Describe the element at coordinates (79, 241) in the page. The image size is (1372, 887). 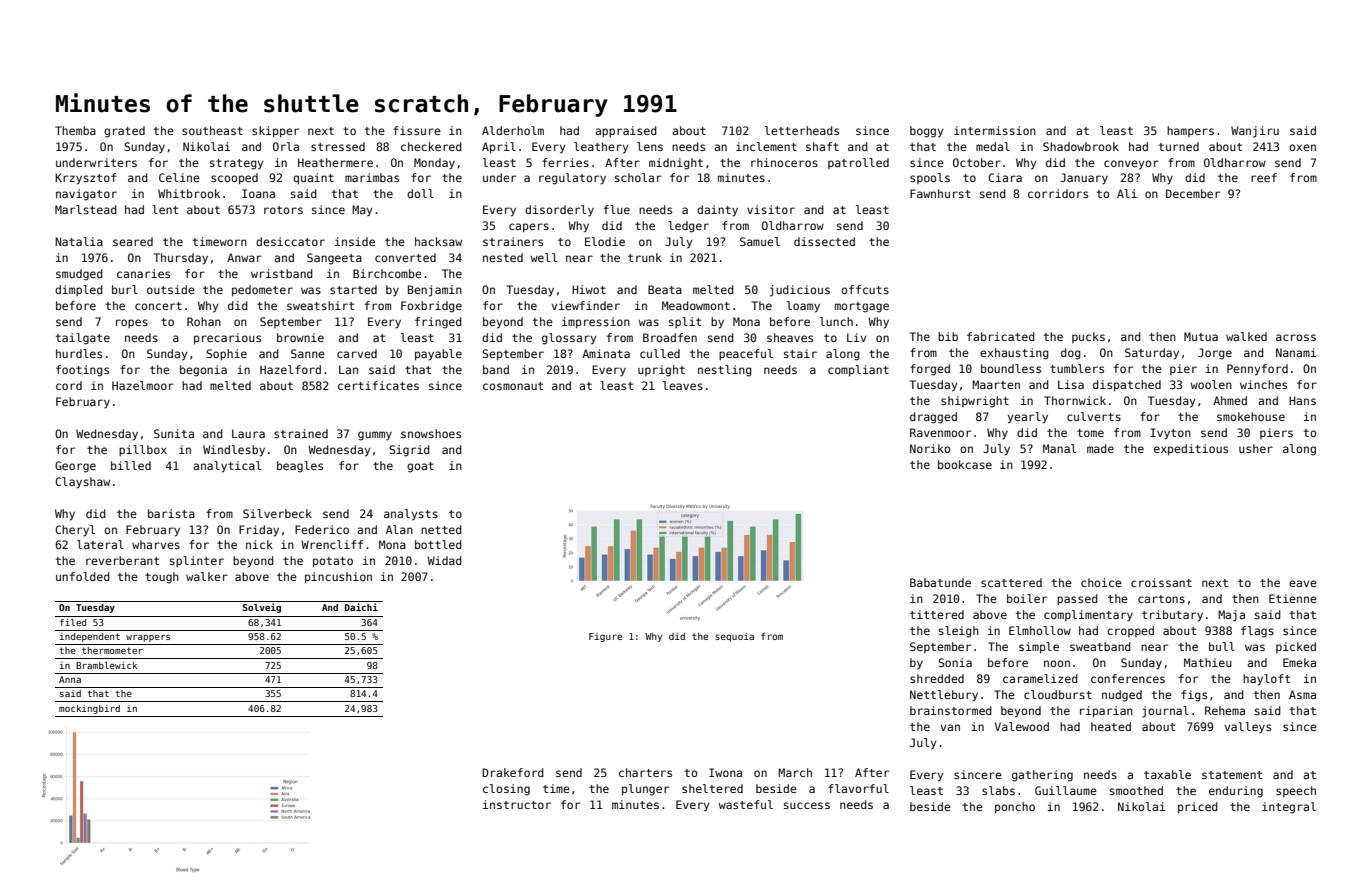
I see `Natalia` at that location.
